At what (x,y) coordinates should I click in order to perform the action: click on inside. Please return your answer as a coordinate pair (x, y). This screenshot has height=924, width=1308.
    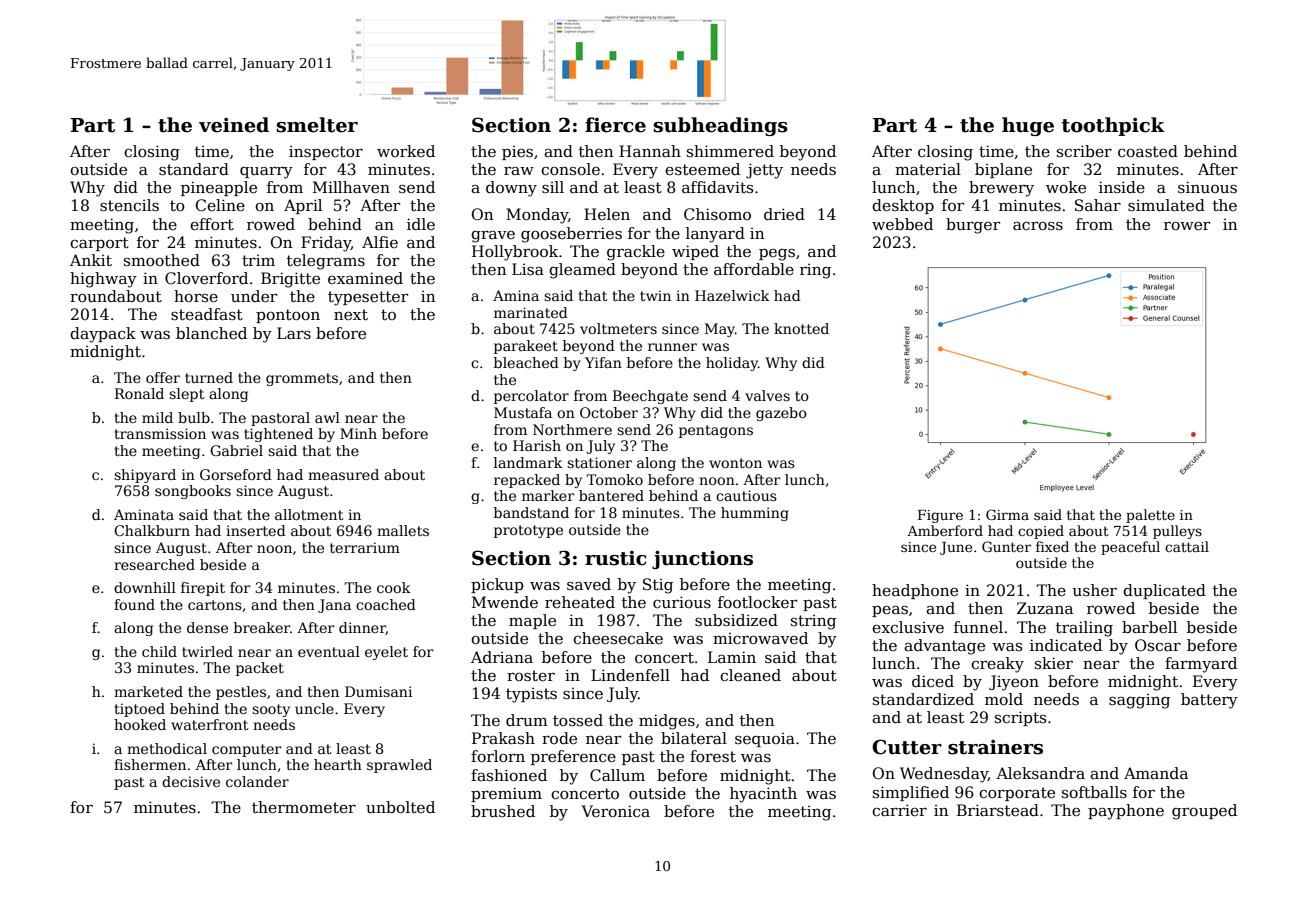
    Looking at the image, I should click on (1122, 187).
